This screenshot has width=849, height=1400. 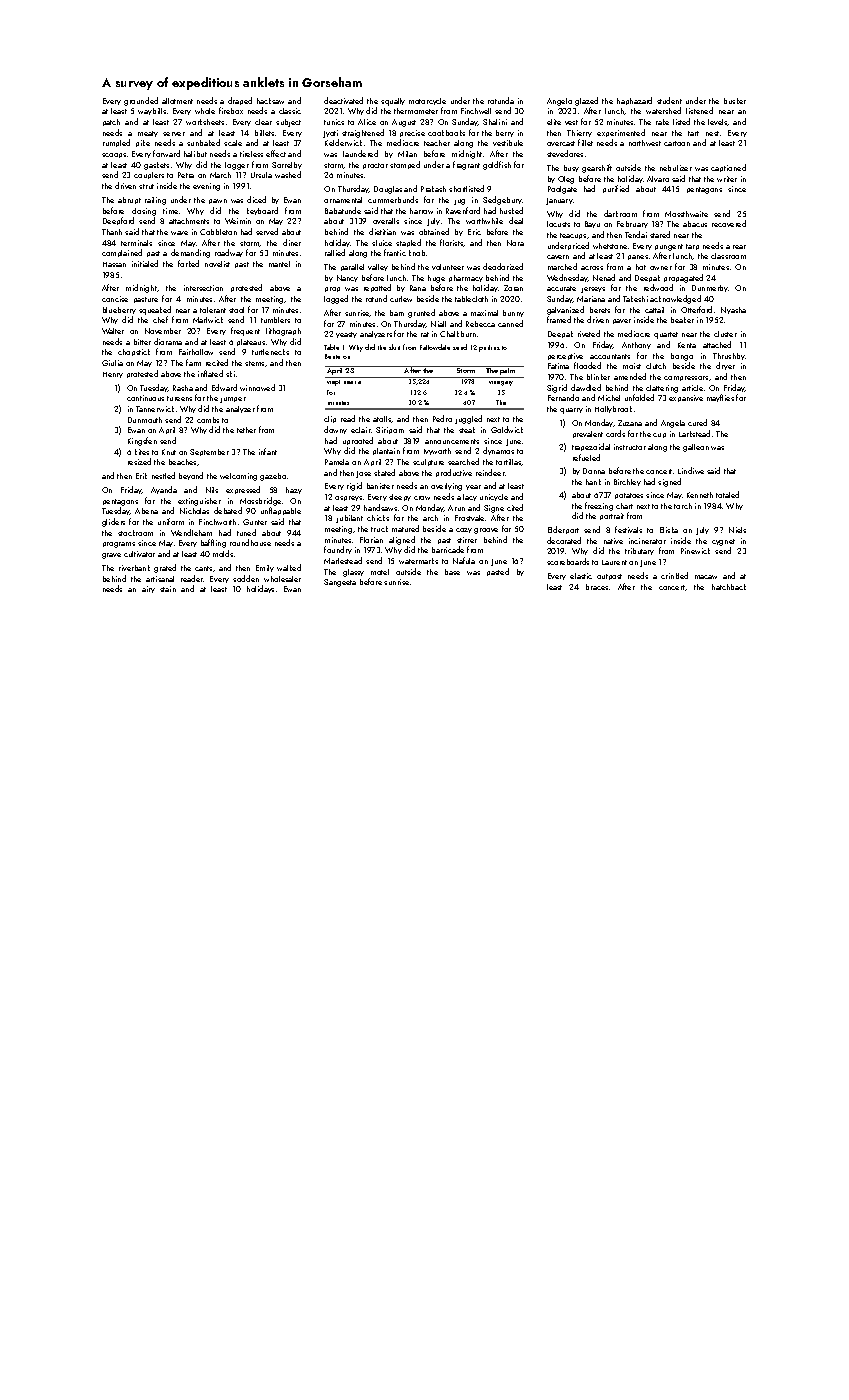 I want to click on whetstone, so click(x=610, y=246).
